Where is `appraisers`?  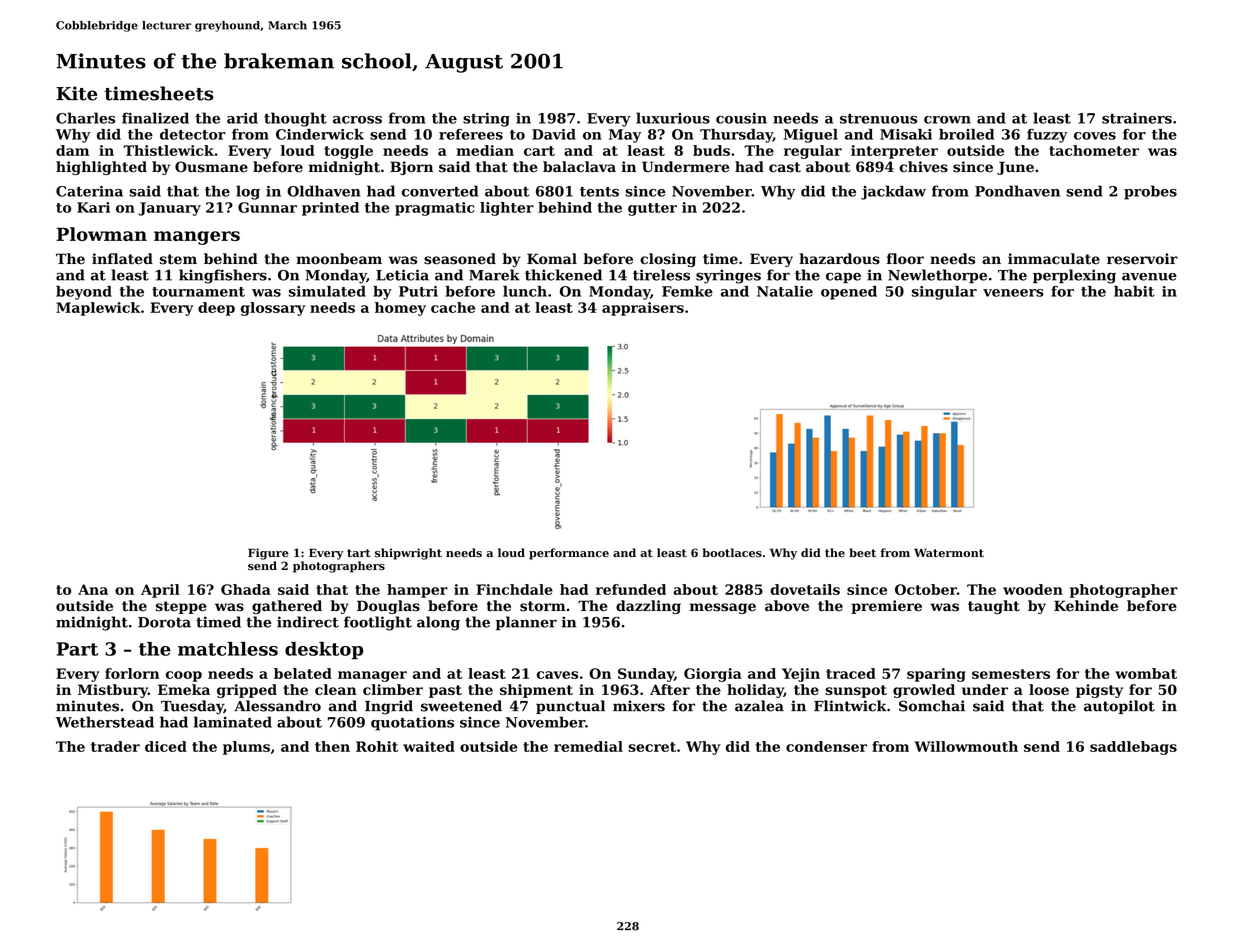 appraisers is located at coordinates (643, 309).
